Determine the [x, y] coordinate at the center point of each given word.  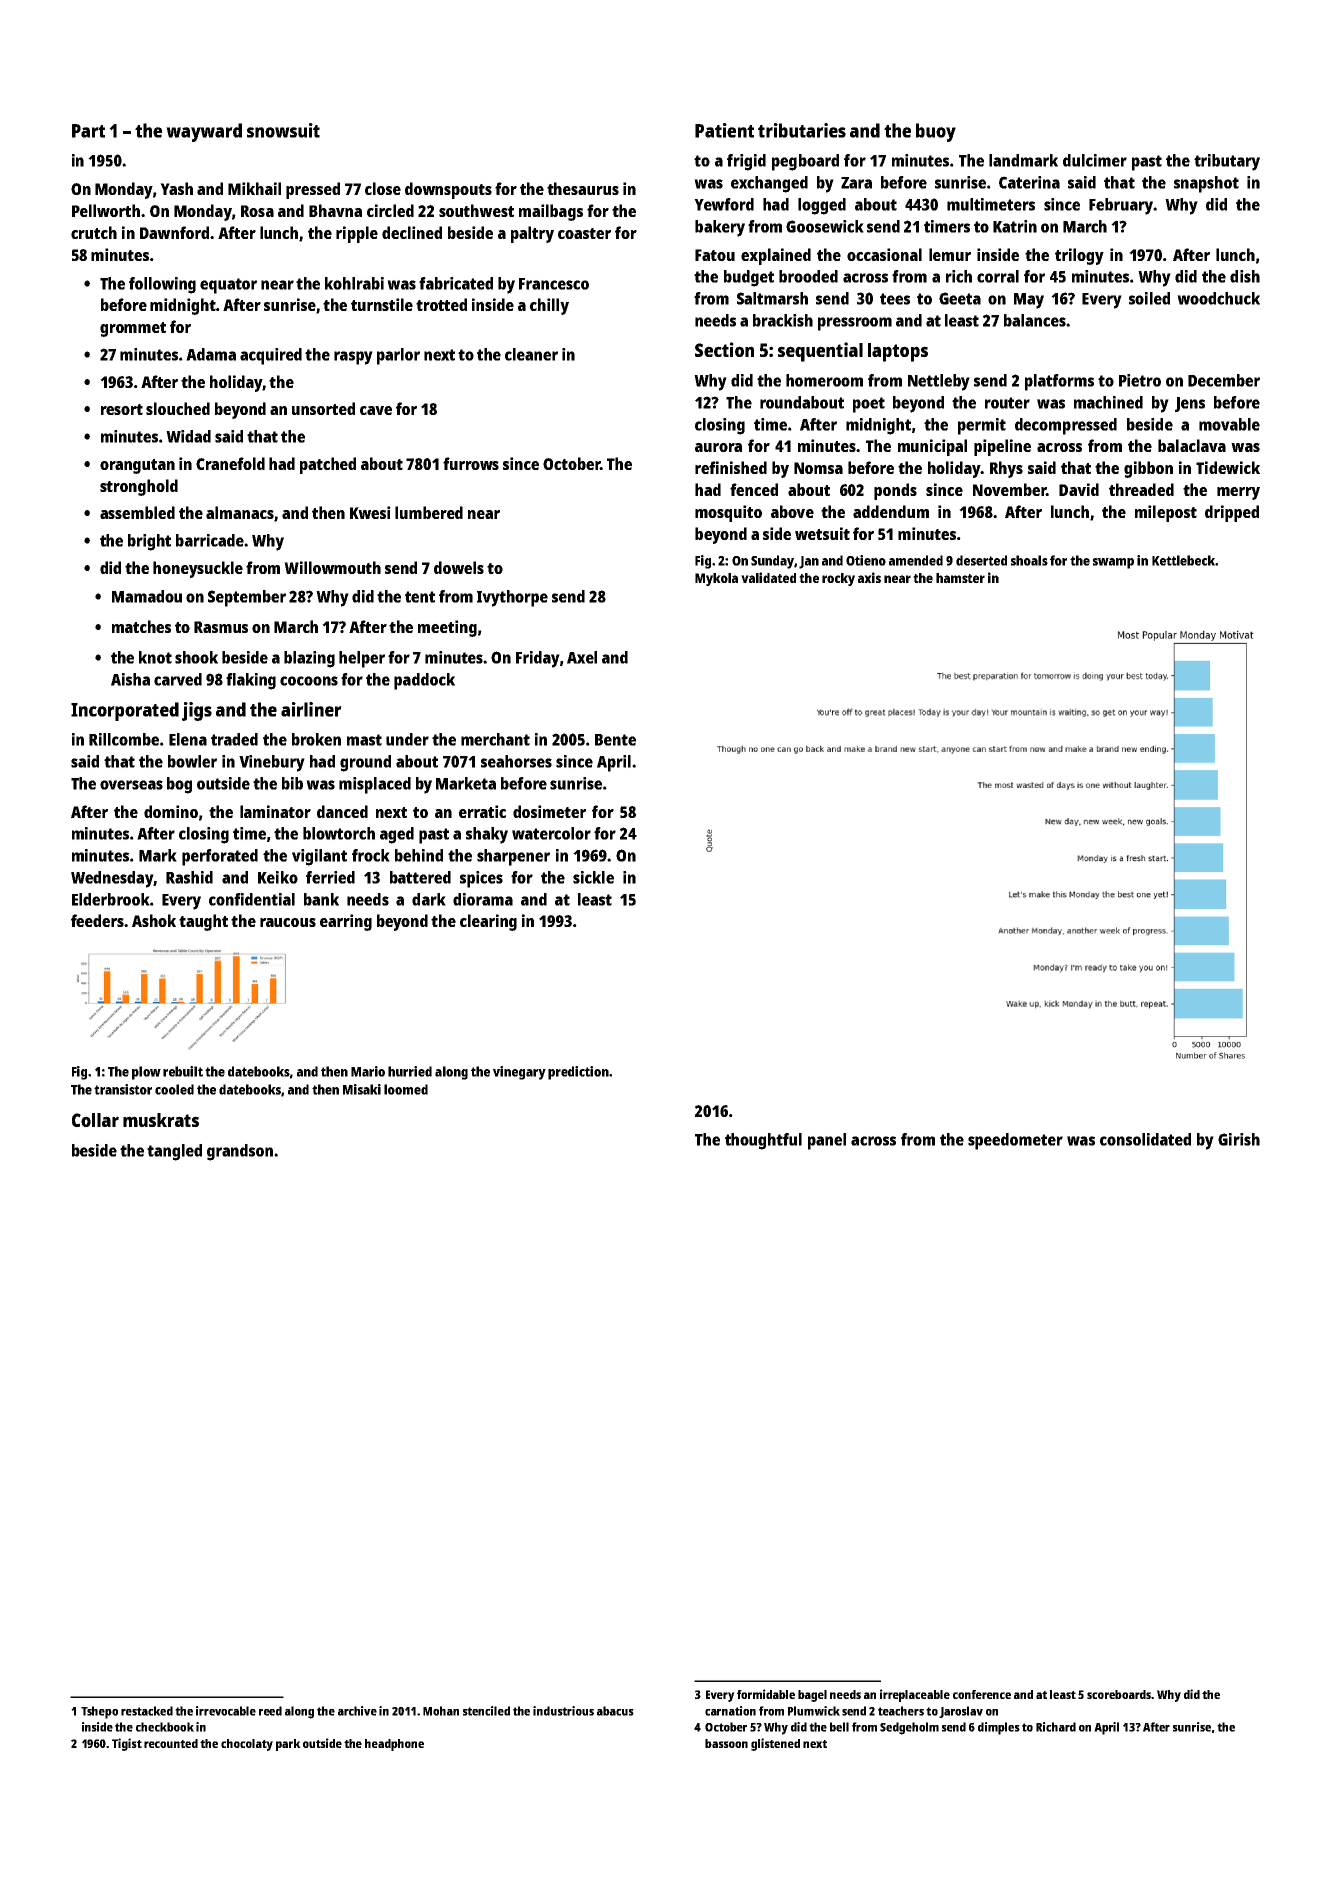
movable [1229, 424]
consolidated [1145, 1139]
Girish [1239, 1139]
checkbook [165, 1727]
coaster [584, 233]
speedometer [1015, 1141]
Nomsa [818, 468]
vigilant [319, 857]
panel [827, 1141]
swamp [1113, 563]
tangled [174, 1152]
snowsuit [283, 130]
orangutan [137, 466]
